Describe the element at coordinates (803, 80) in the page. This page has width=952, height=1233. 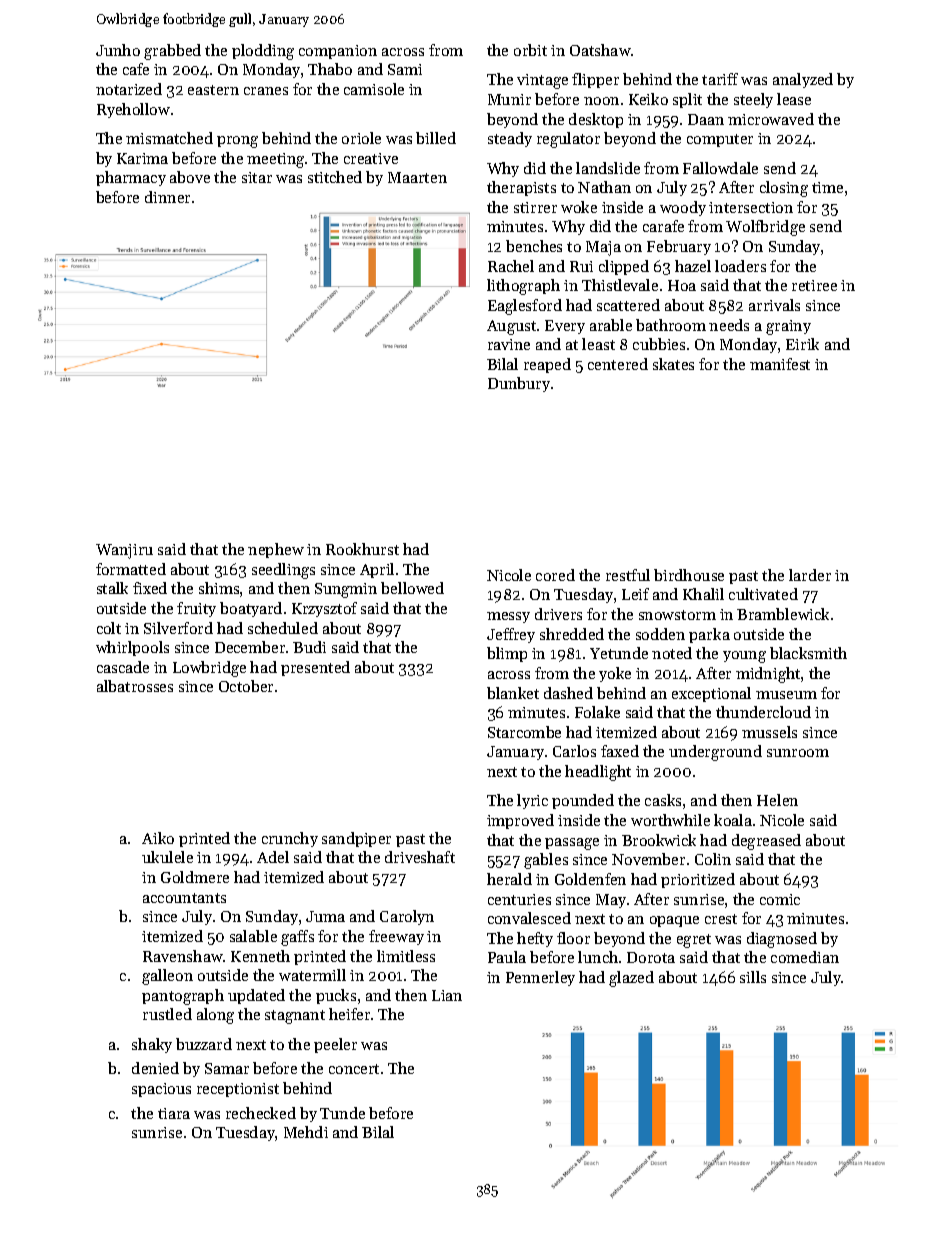
I see `analyzed` at that location.
